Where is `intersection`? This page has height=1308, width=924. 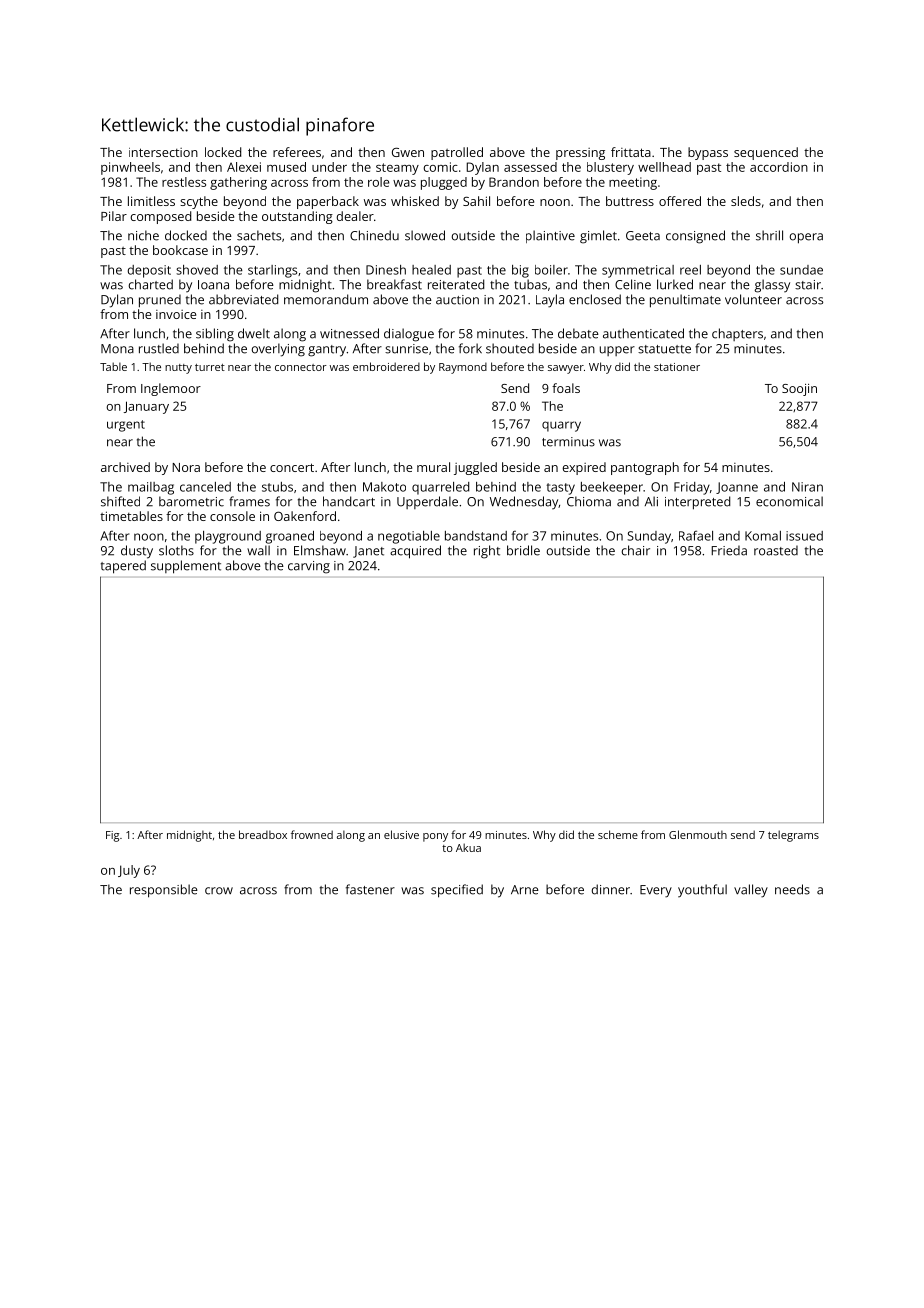 intersection is located at coordinates (163, 152).
